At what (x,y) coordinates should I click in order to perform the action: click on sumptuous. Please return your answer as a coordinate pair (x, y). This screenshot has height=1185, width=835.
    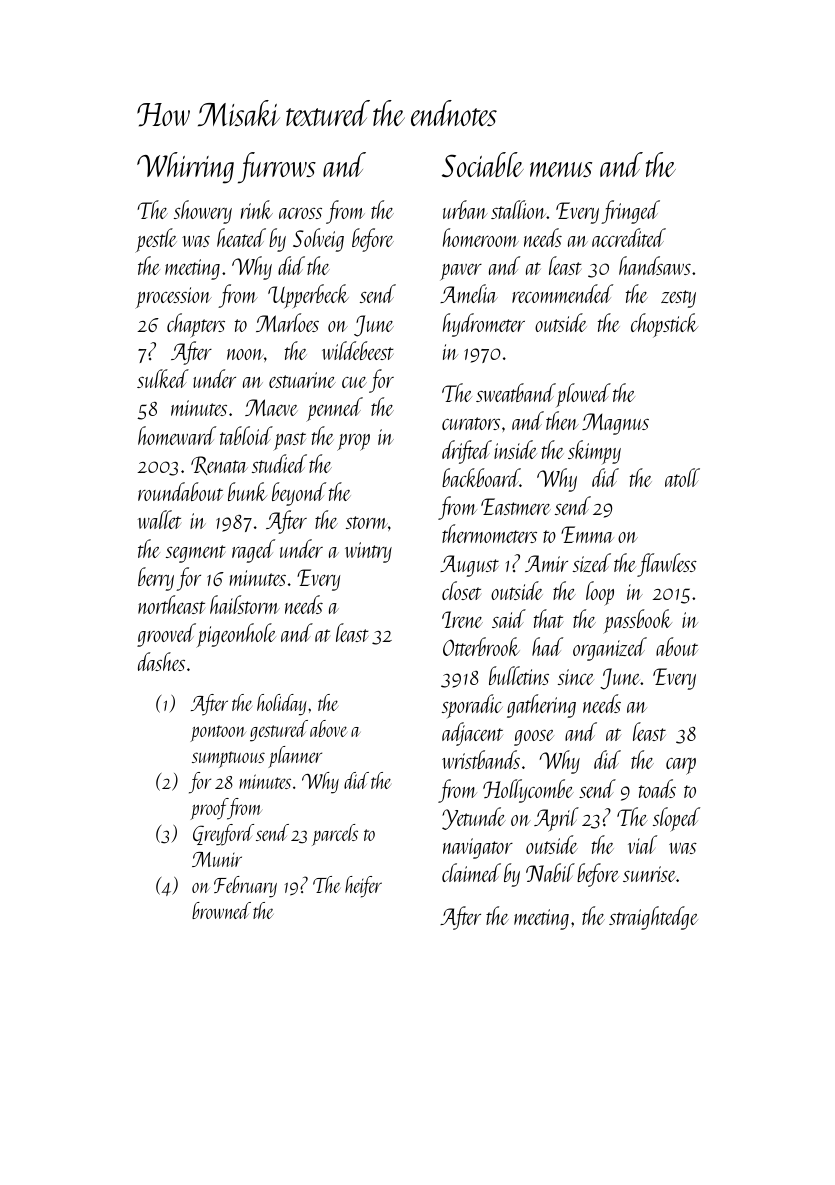
    Looking at the image, I should click on (228, 759).
